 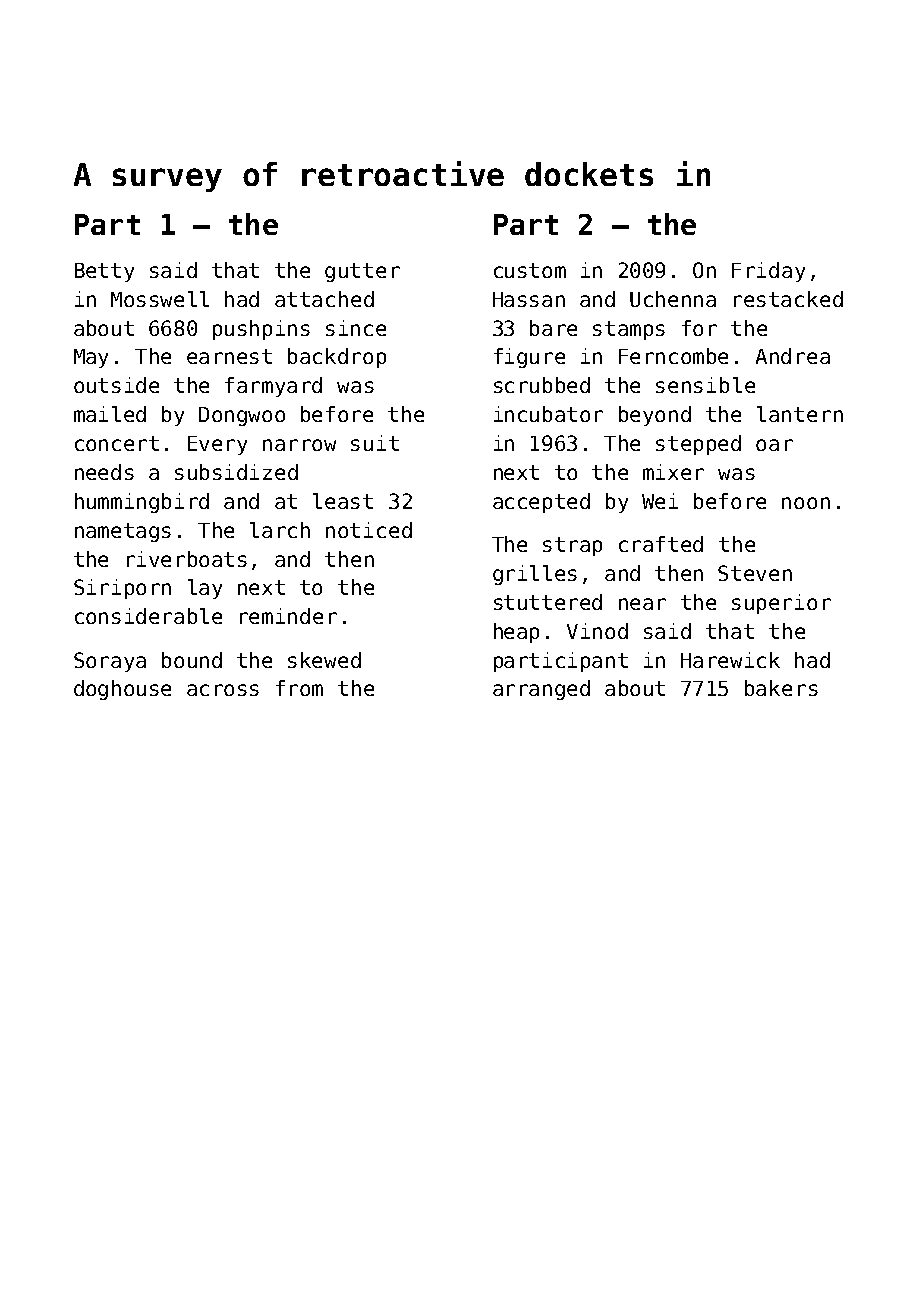 What do you see at coordinates (774, 445) in the screenshot?
I see `oar` at bounding box center [774, 445].
